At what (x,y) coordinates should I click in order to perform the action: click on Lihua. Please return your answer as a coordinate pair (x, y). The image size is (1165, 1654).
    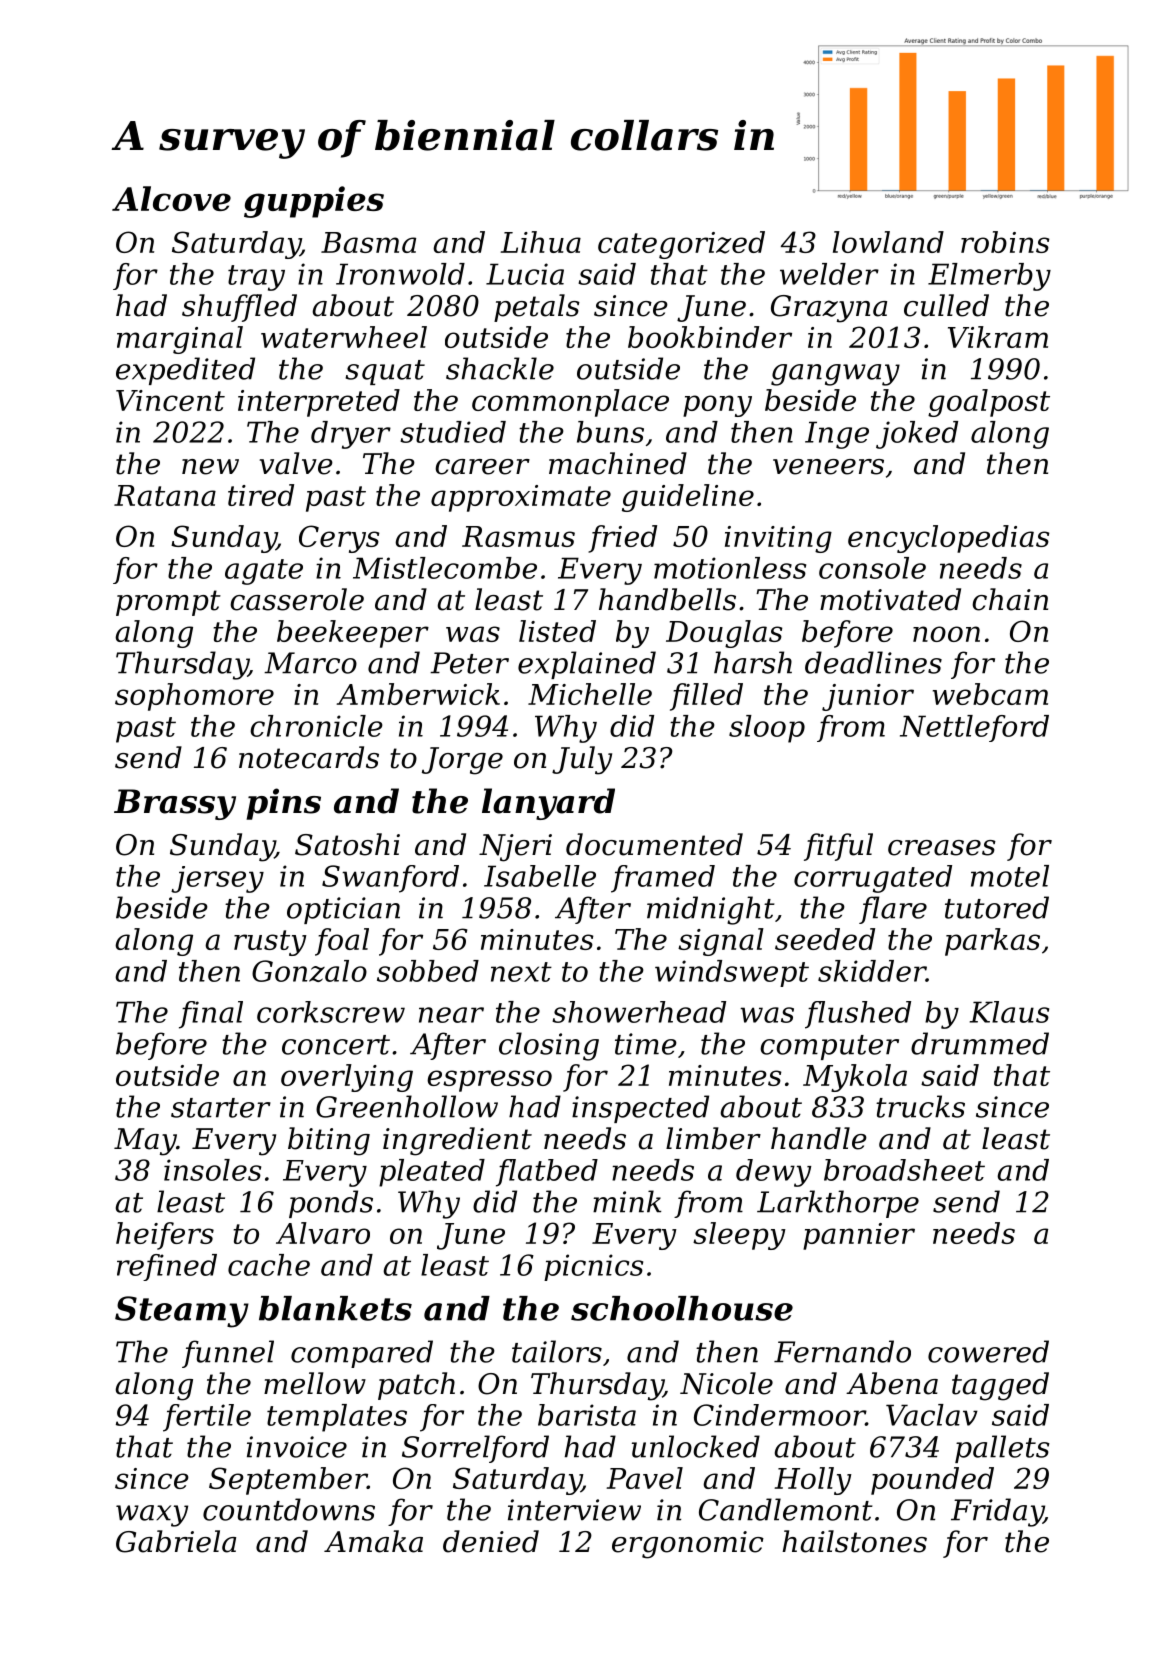
    Looking at the image, I should click on (540, 242).
